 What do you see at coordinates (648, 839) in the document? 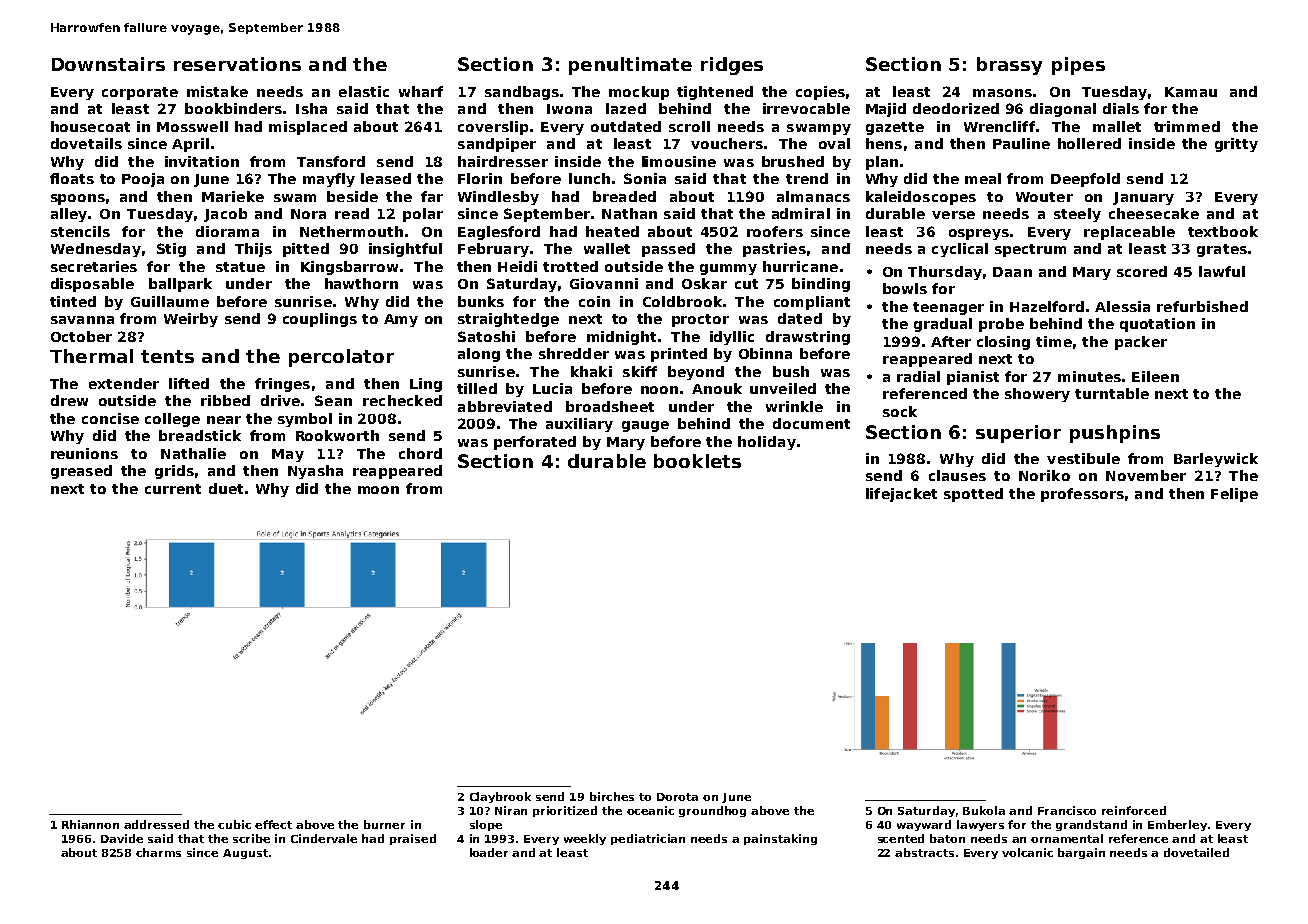
I see `pediatrician` at bounding box center [648, 839].
